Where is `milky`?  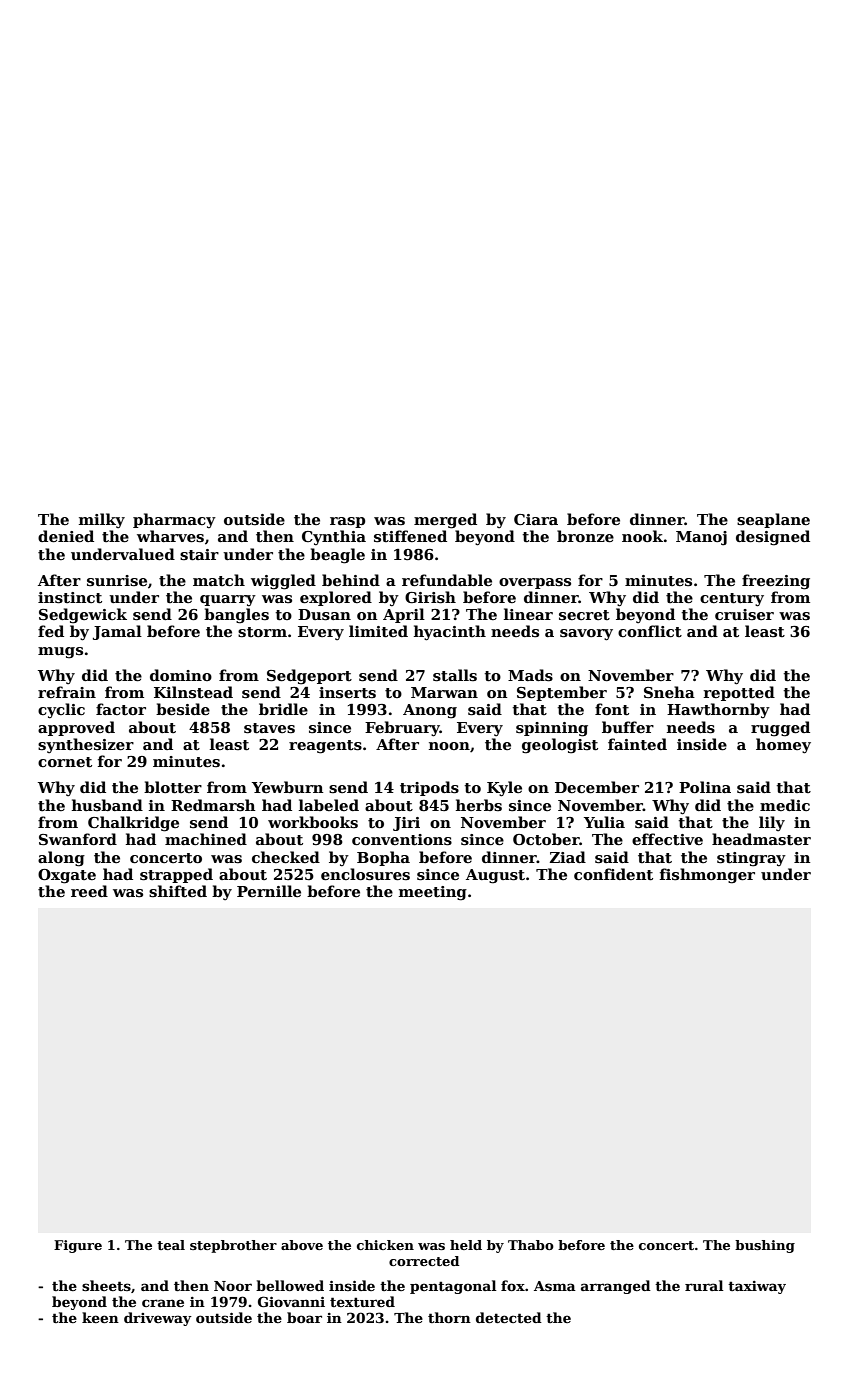 milky is located at coordinates (102, 520).
